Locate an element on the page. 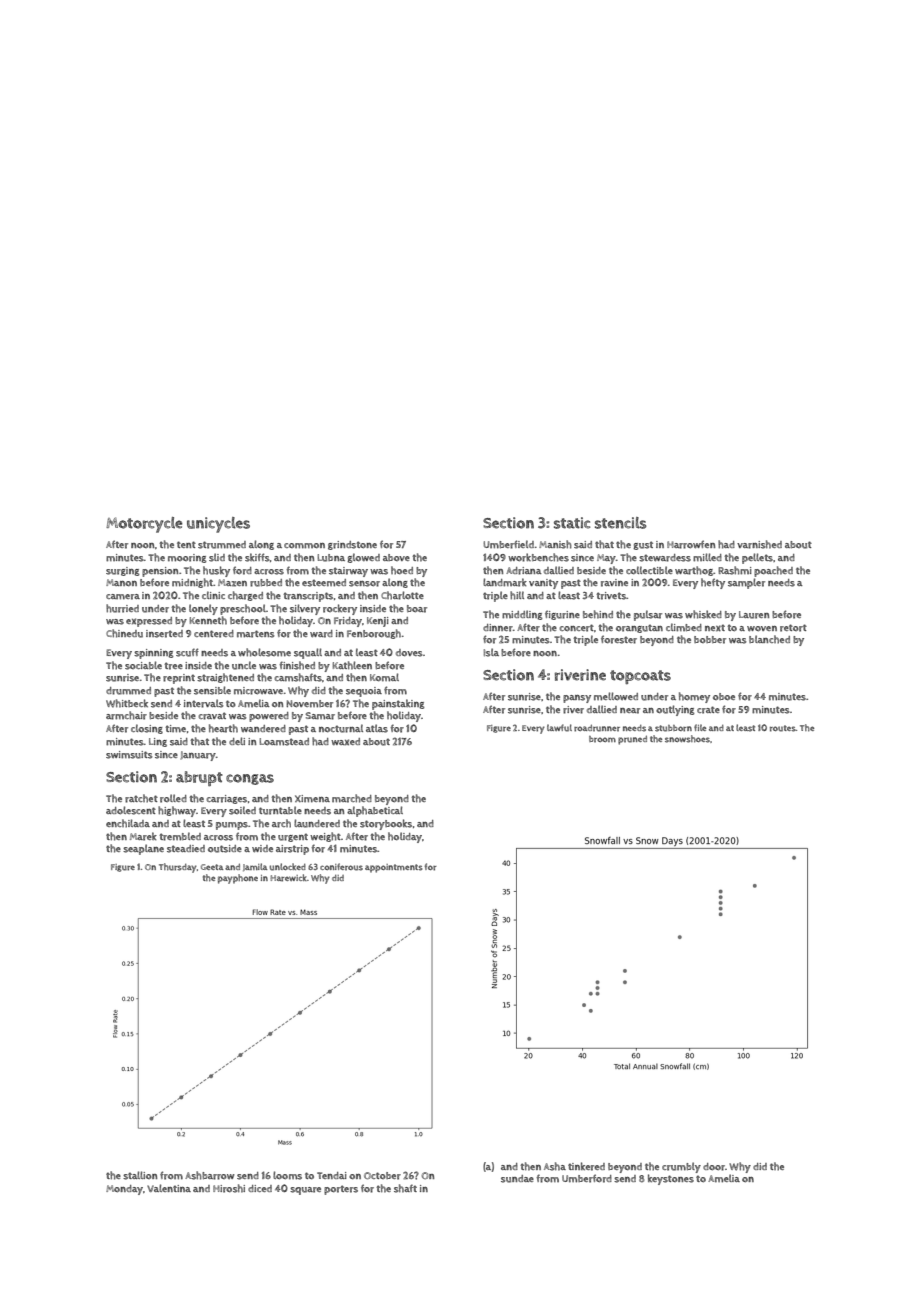  porters is located at coordinates (341, 1190).
